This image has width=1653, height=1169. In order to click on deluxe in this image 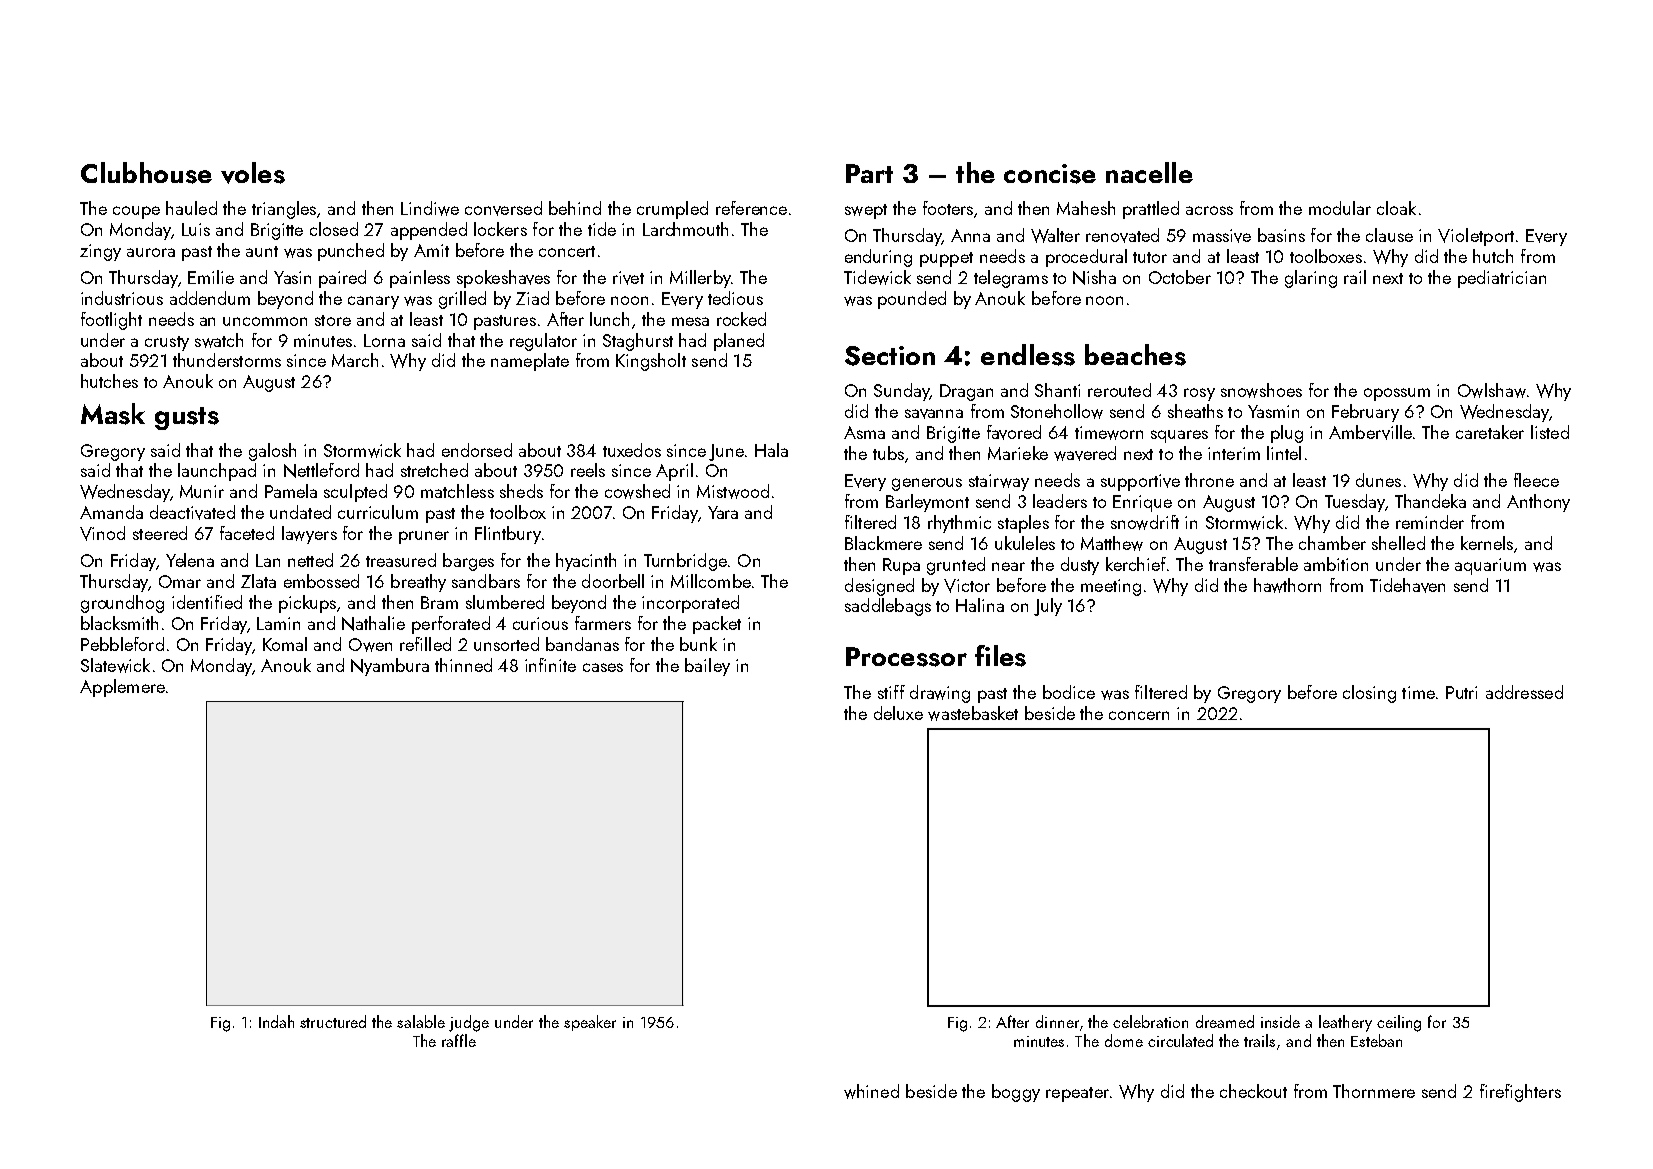, I will do `click(898, 713)`.
